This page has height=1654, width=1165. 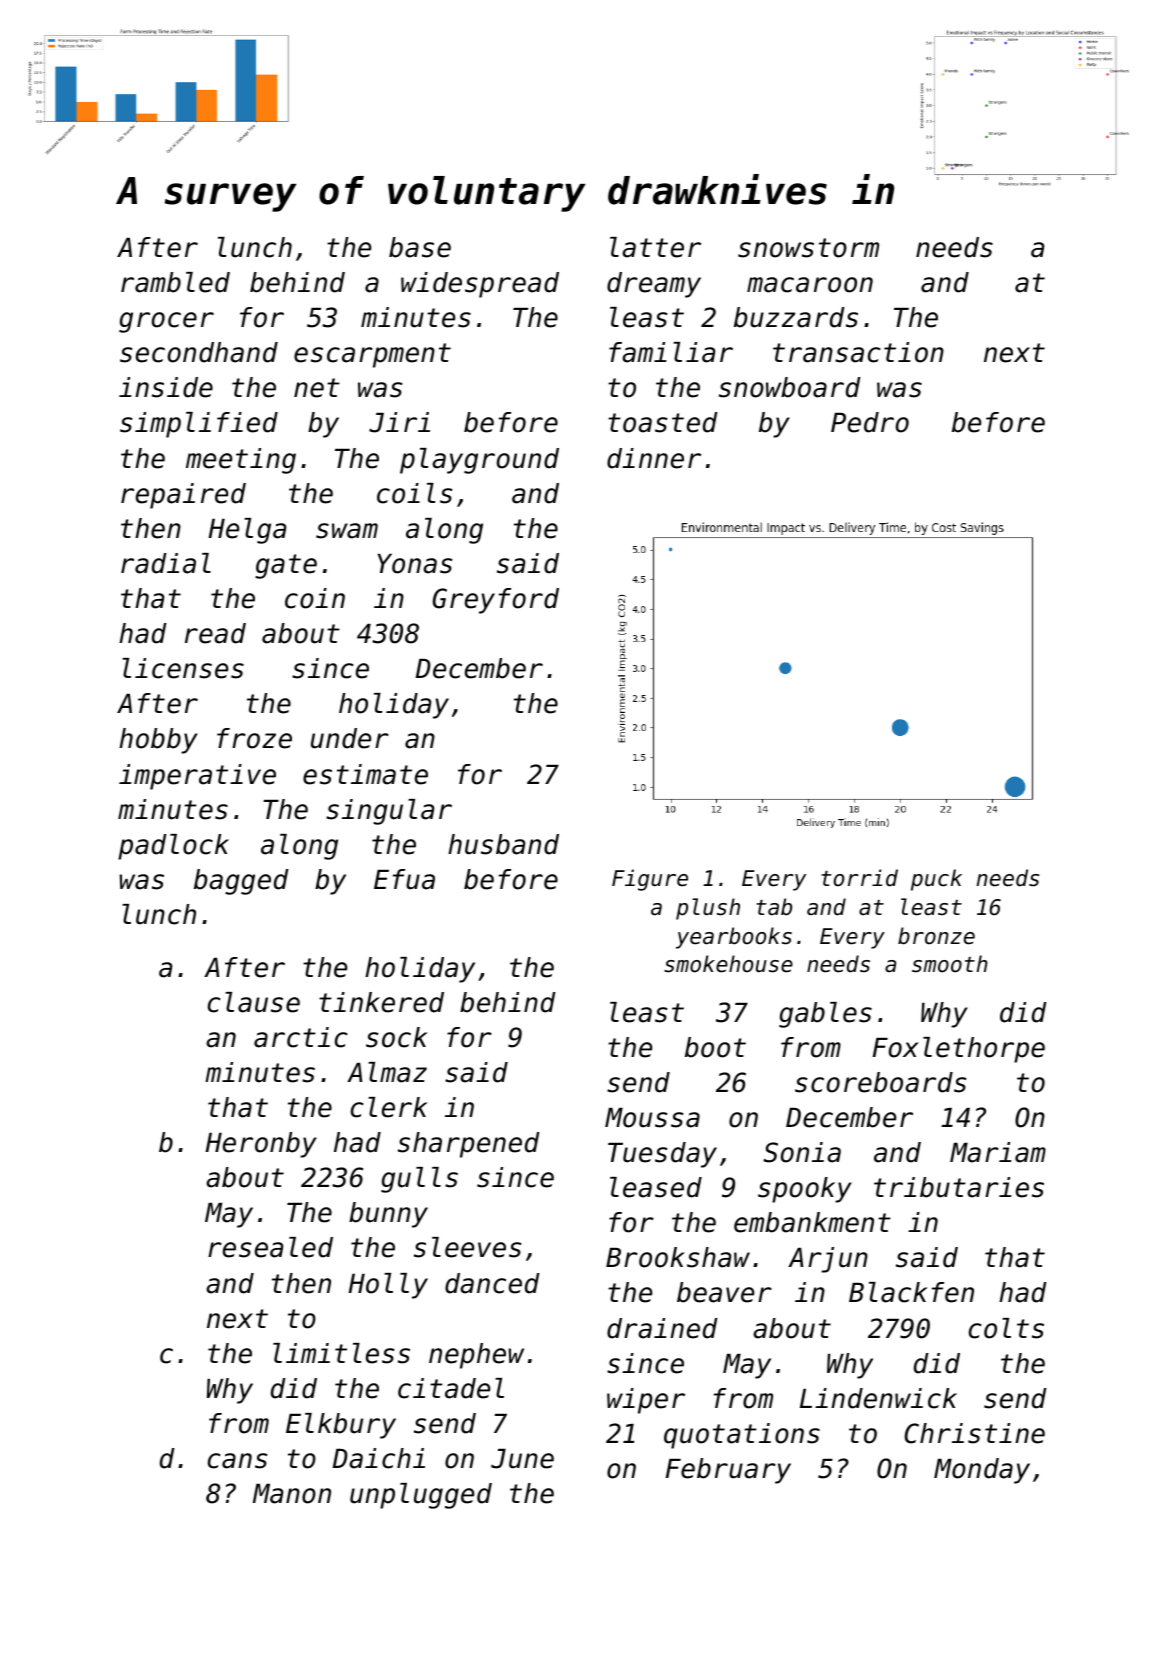 I want to click on secondhand, so click(x=199, y=352).
